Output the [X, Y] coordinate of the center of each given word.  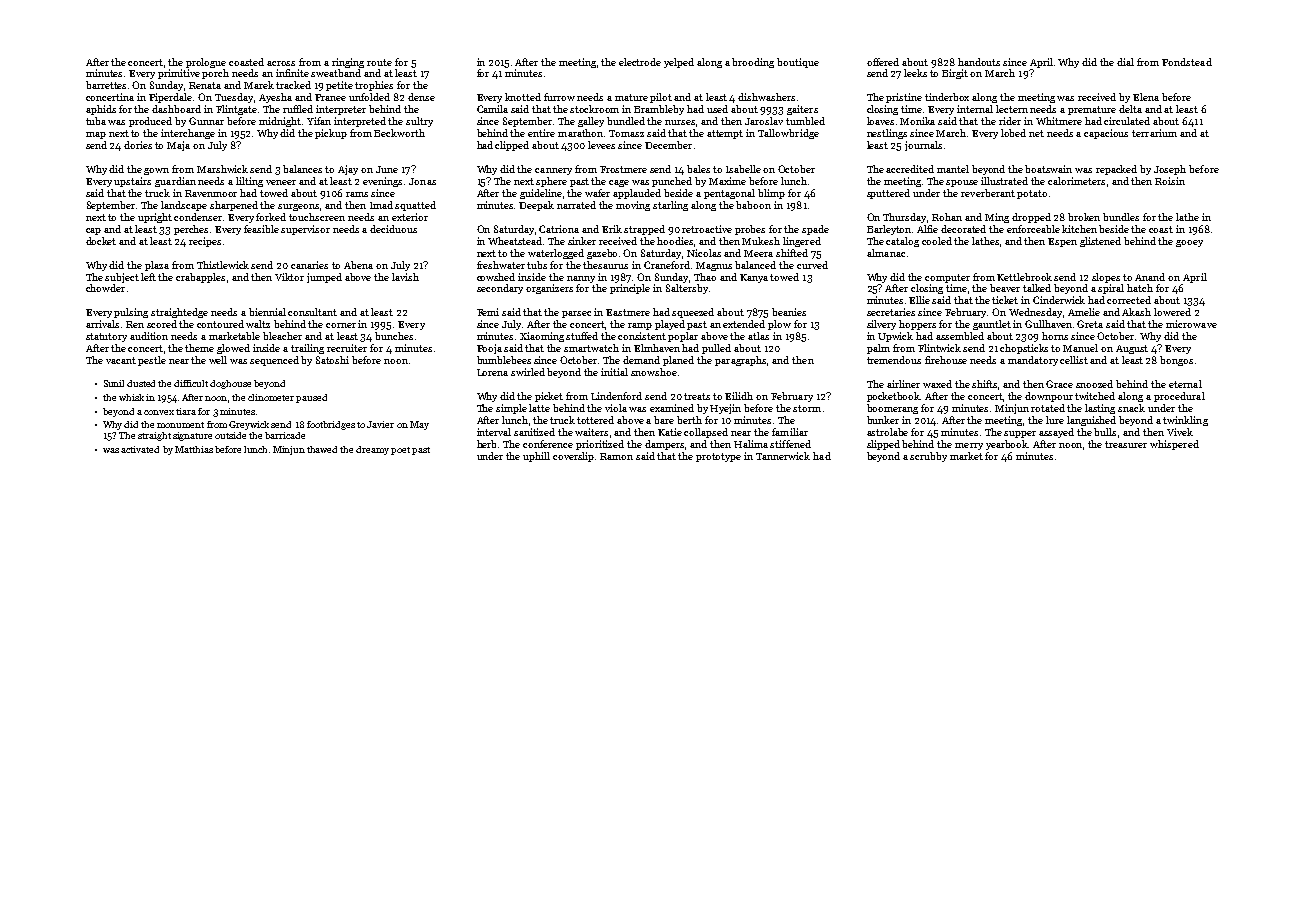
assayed [1056, 433]
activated [140, 449]
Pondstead [1187, 62]
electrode [640, 62]
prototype [718, 457]
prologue [206, 63]
